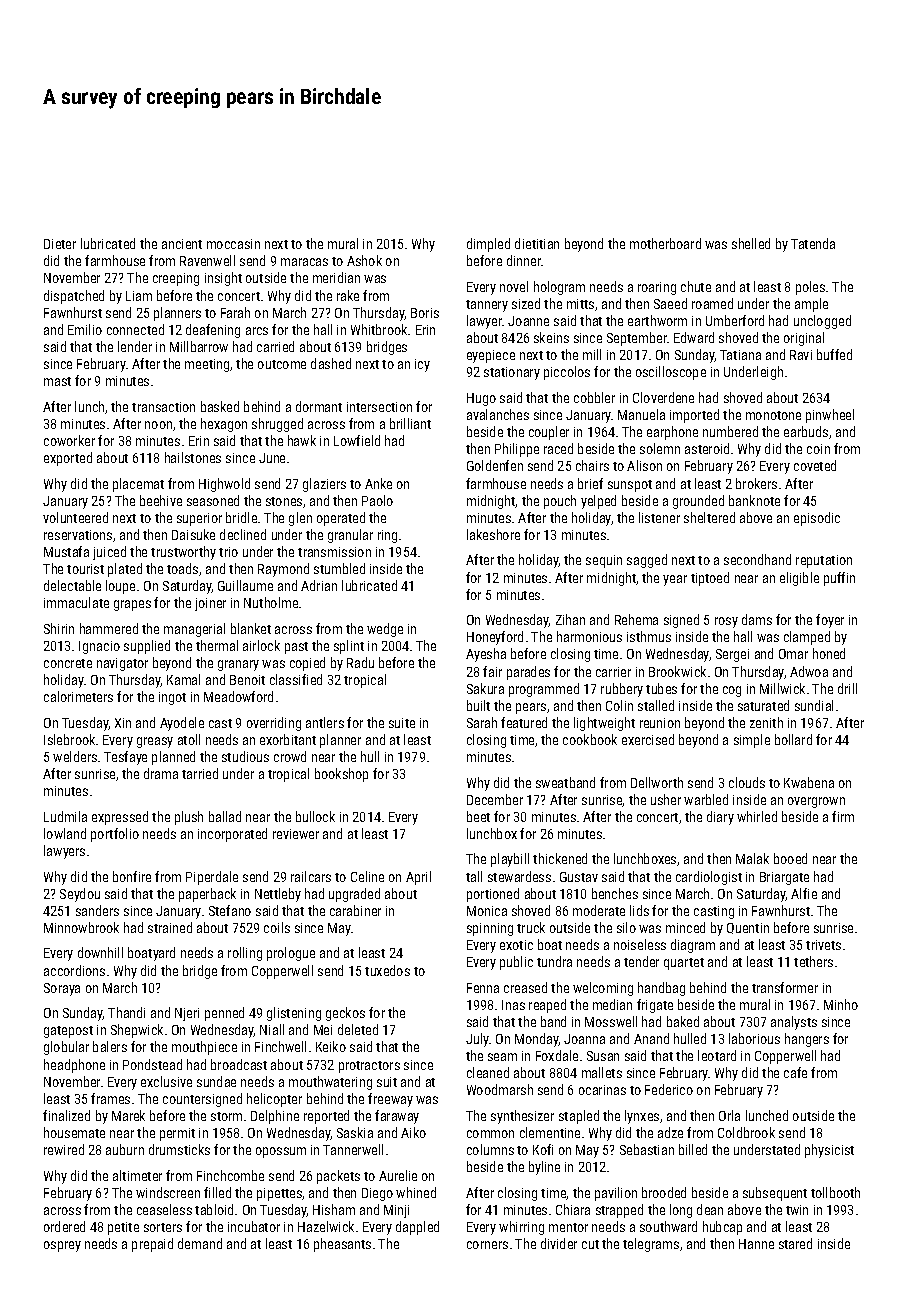  I want to click on rolling, so click(245, 954).
